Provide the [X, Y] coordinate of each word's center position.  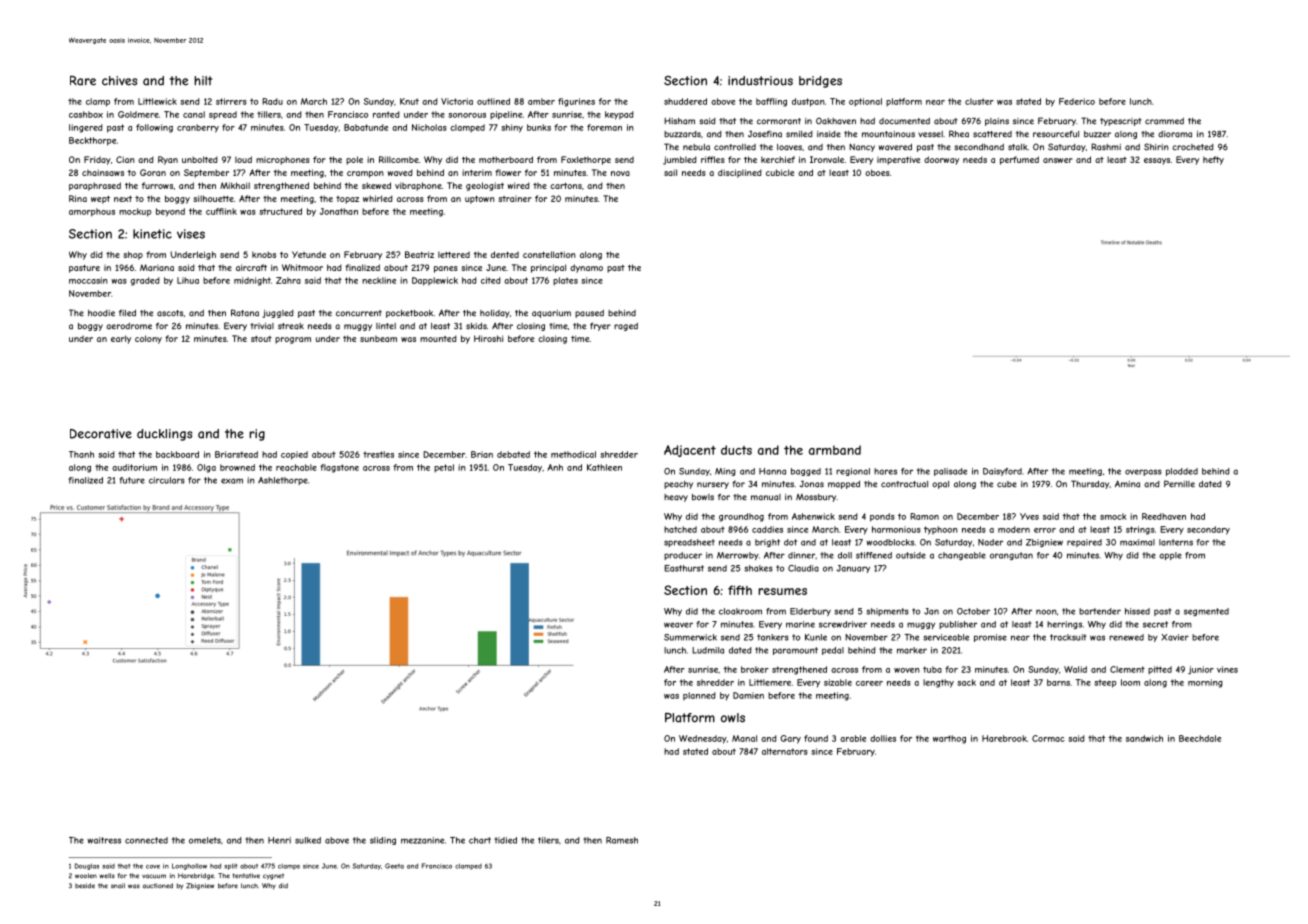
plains [997, 122]
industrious [760, 81]
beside [85, 885]
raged [626, 327]
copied [294, 455]
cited [491, 280]
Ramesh [622, 840]
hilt [203, 80]
